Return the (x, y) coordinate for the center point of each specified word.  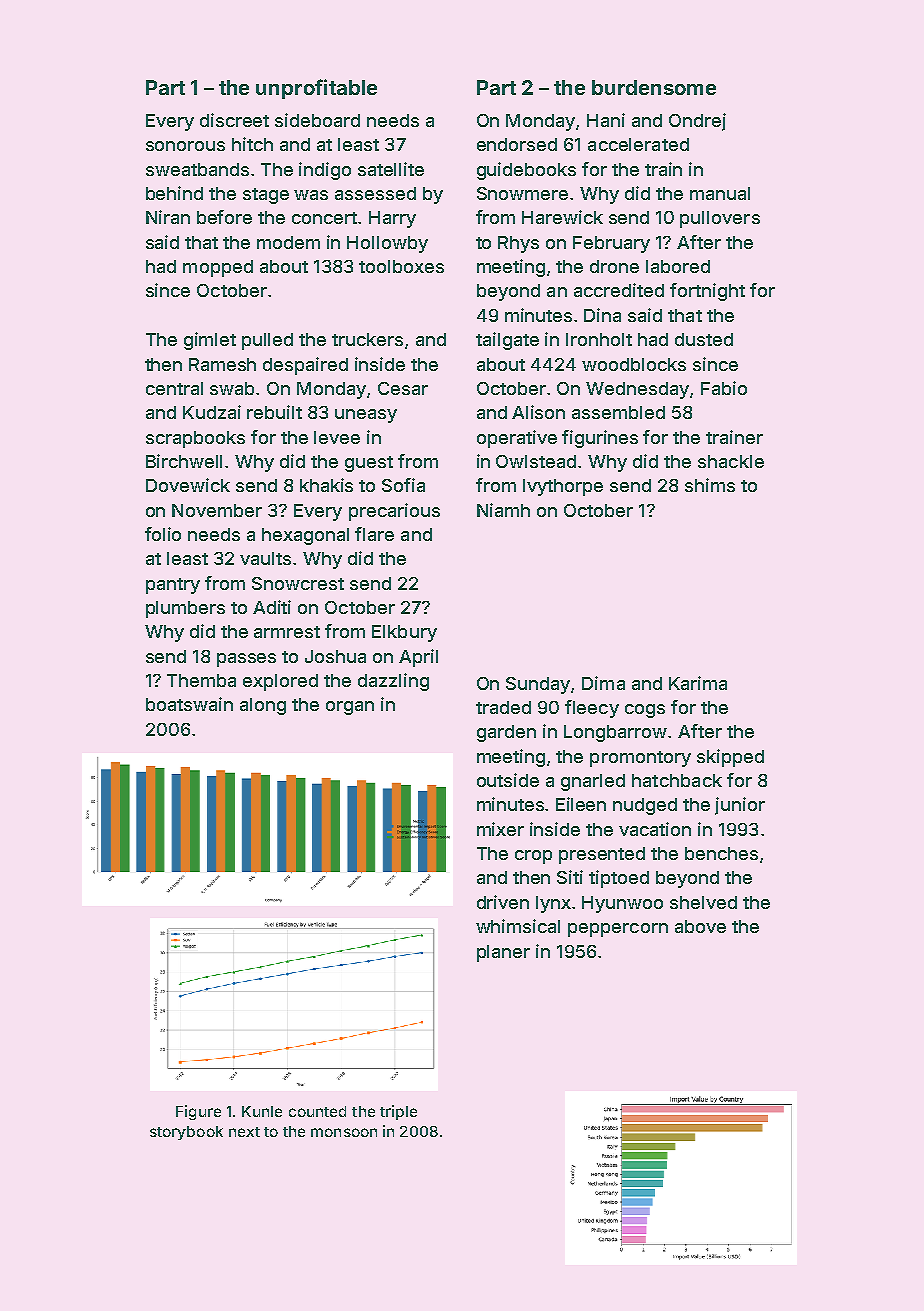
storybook (186, 1133)
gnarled (593, 782)
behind (174, 193)
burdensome (654, 87)
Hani (606, 120)
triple (398, 1112)
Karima (698, 683)
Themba (201, 680)
